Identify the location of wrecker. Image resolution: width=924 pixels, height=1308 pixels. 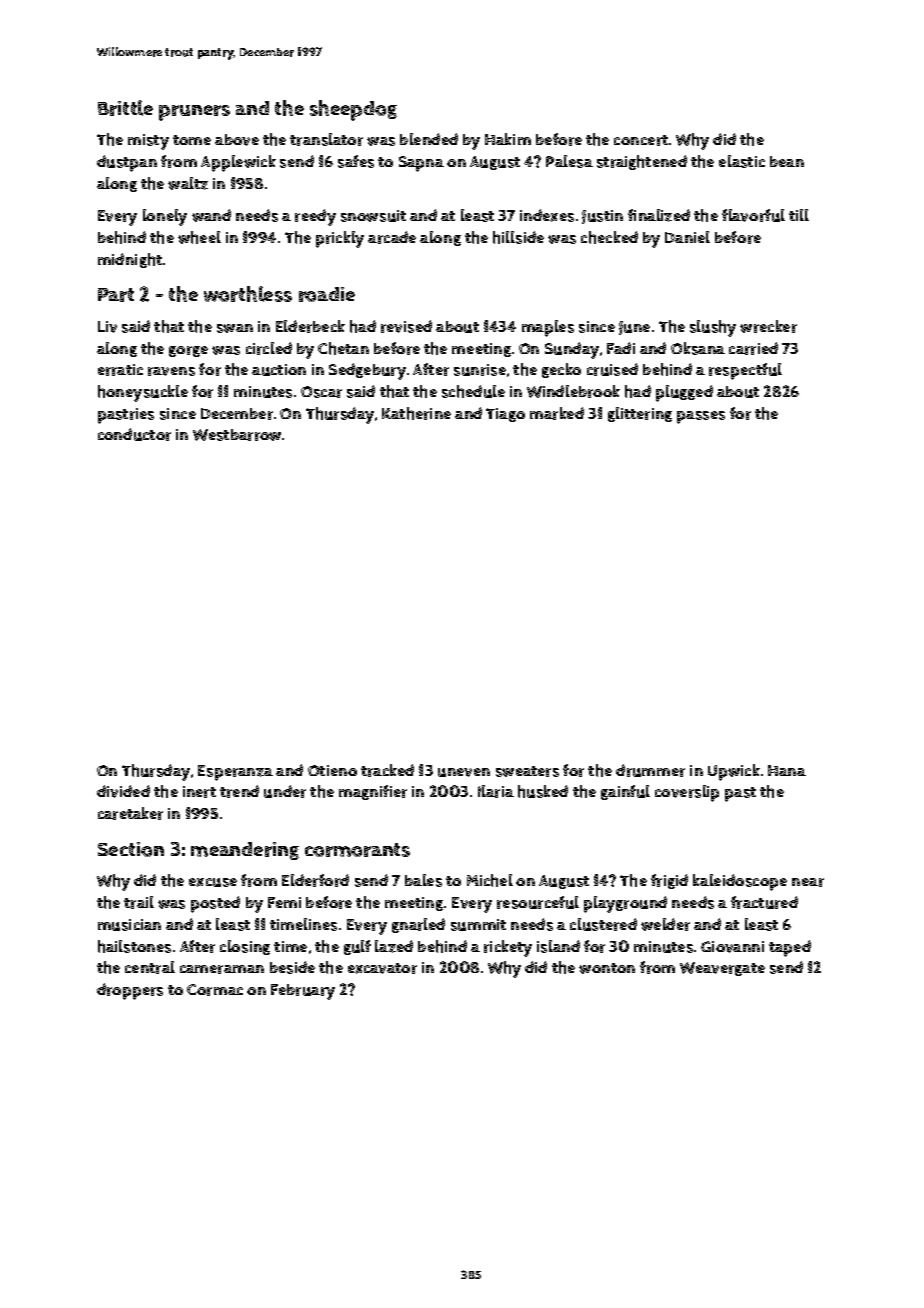
(768, 326).
